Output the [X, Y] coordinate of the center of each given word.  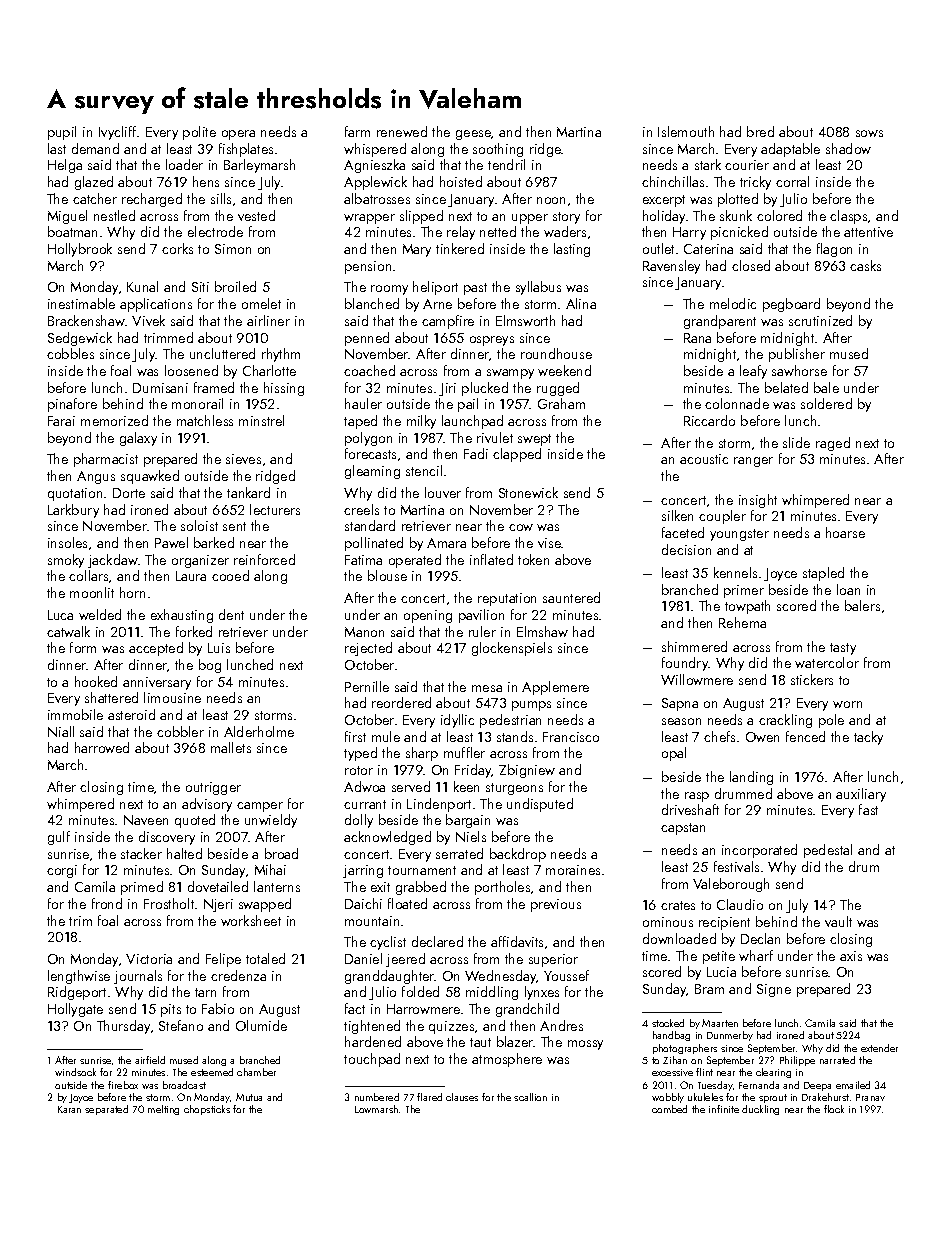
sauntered [571, 597]
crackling [785, 721]
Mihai [270, 869]
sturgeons [514, 789]
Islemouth [686, 131]
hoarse [845, 532]
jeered [405, 960]
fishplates [246, 150]
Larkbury [73, 511]
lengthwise [79, 977]
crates [678, 905]
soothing [498, 150]
